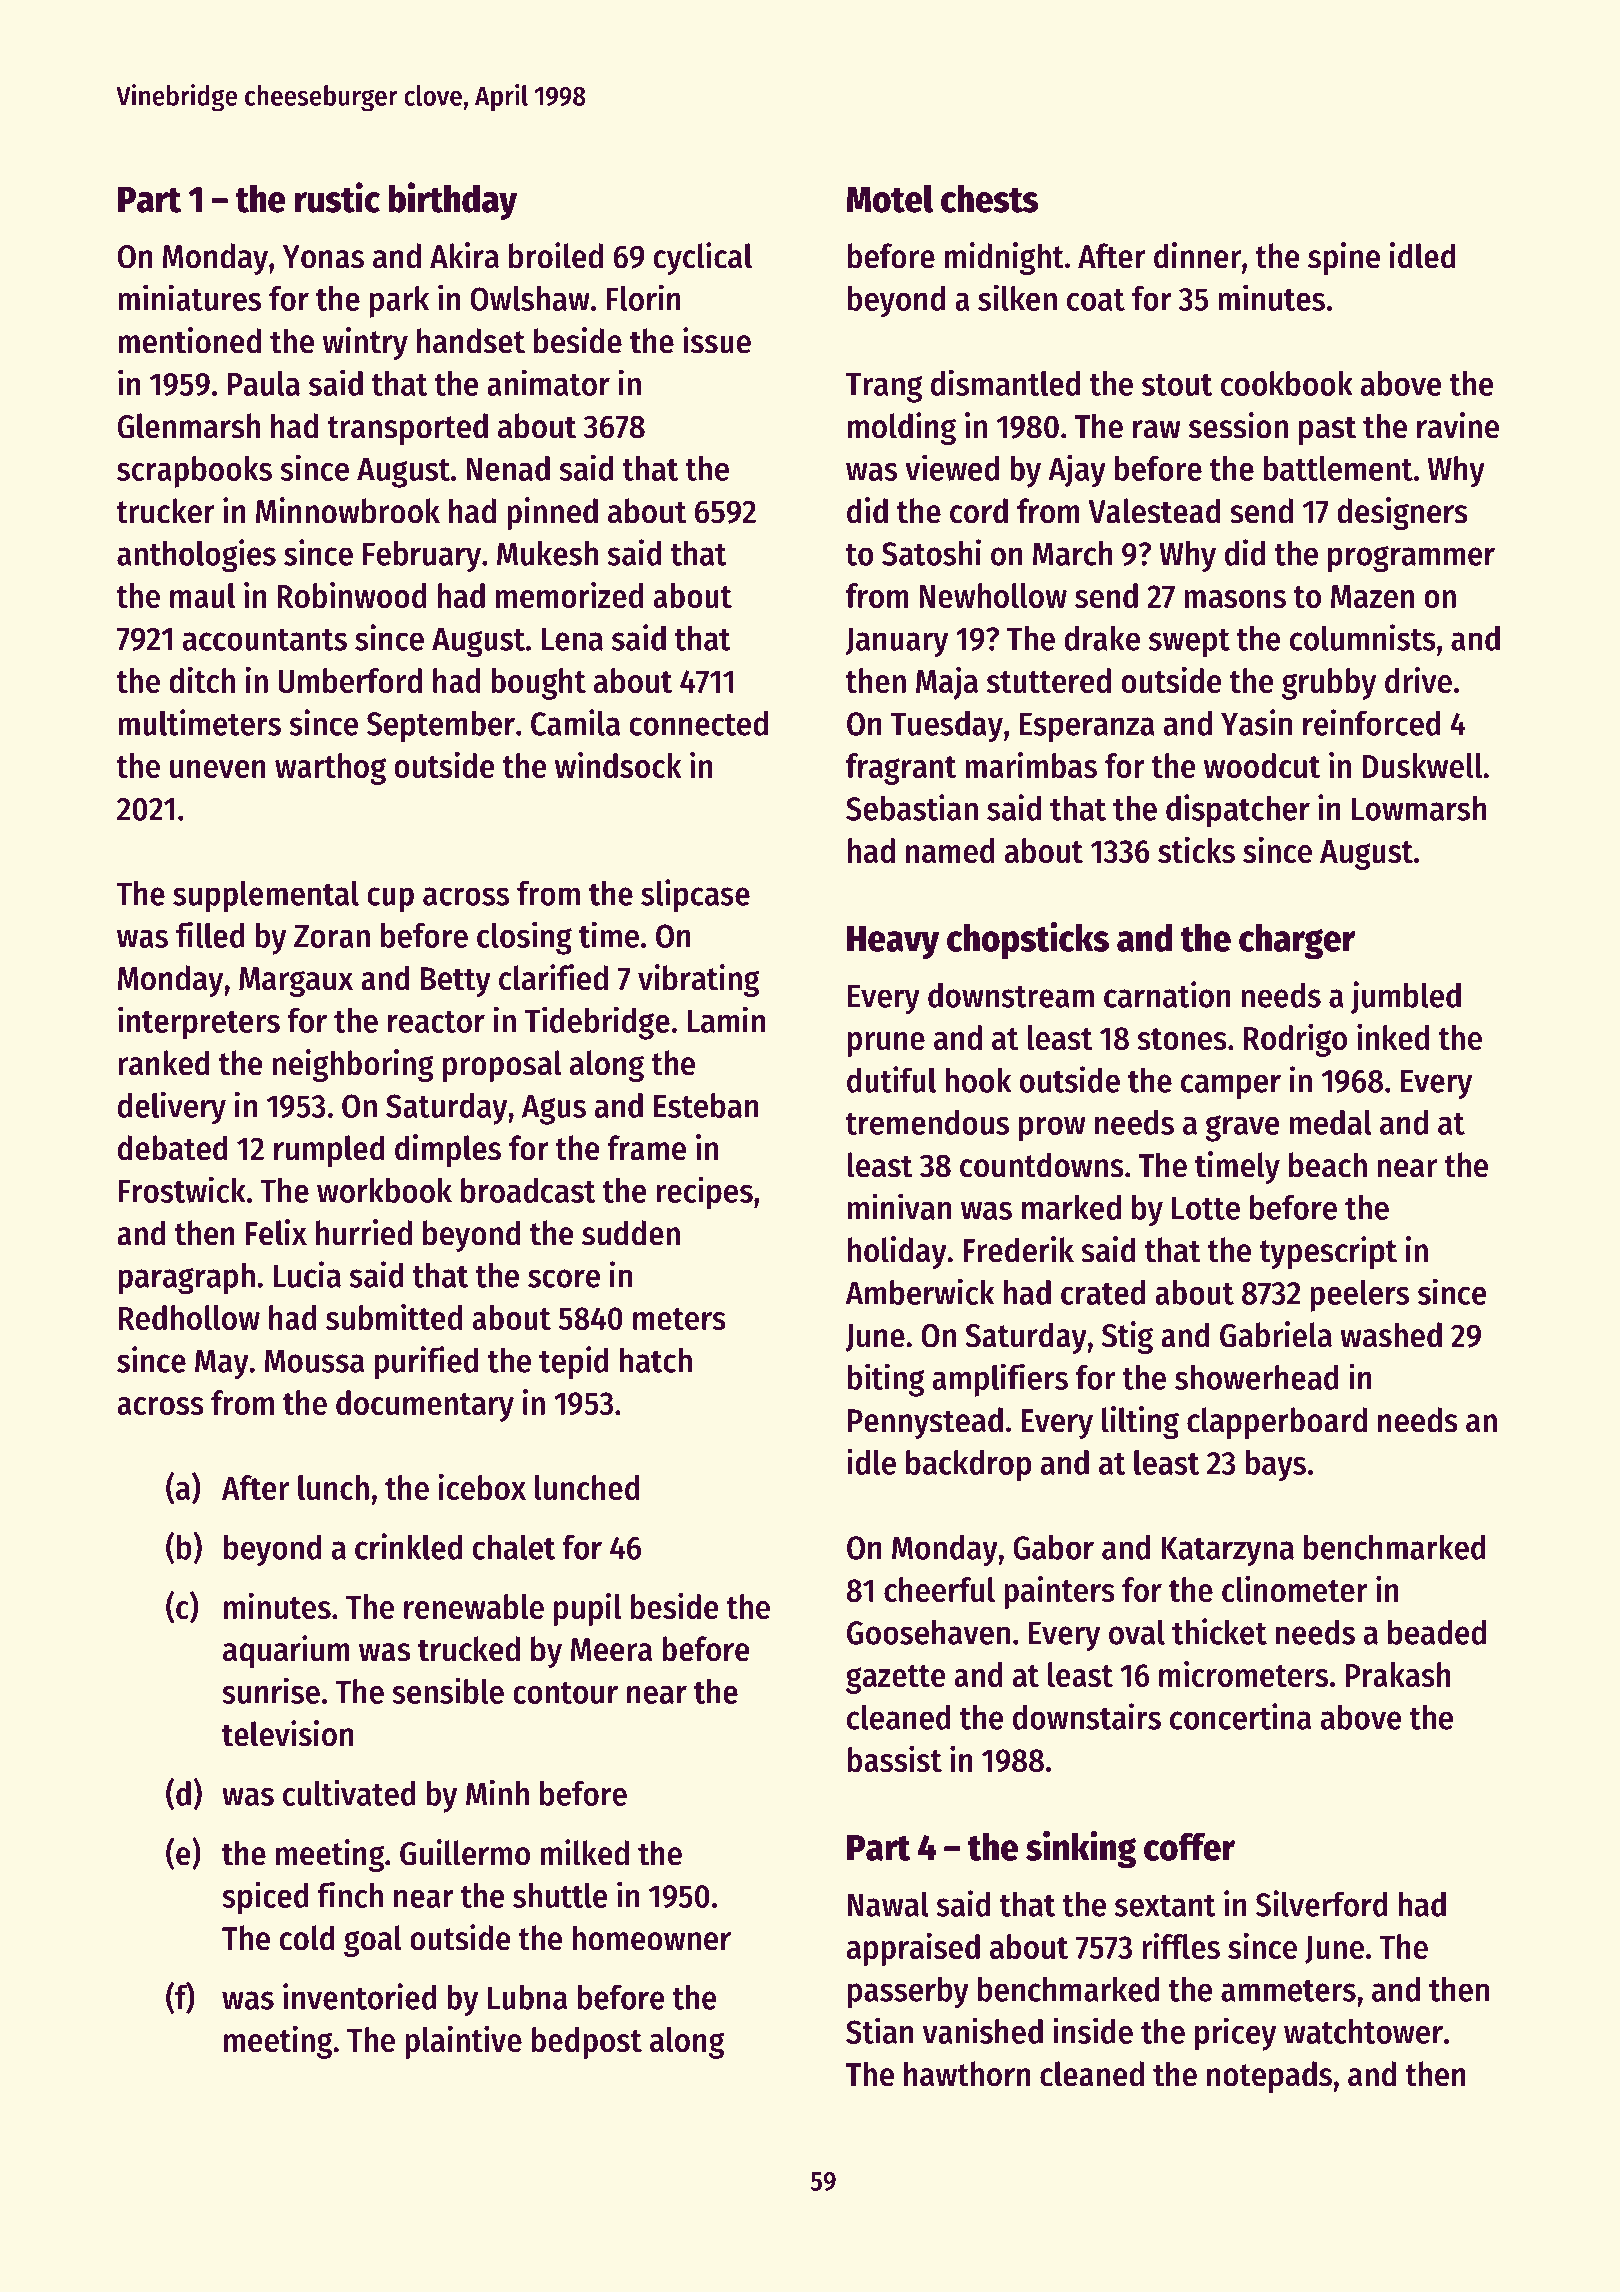  I want to click on Yasin, so click(1256, 722).
